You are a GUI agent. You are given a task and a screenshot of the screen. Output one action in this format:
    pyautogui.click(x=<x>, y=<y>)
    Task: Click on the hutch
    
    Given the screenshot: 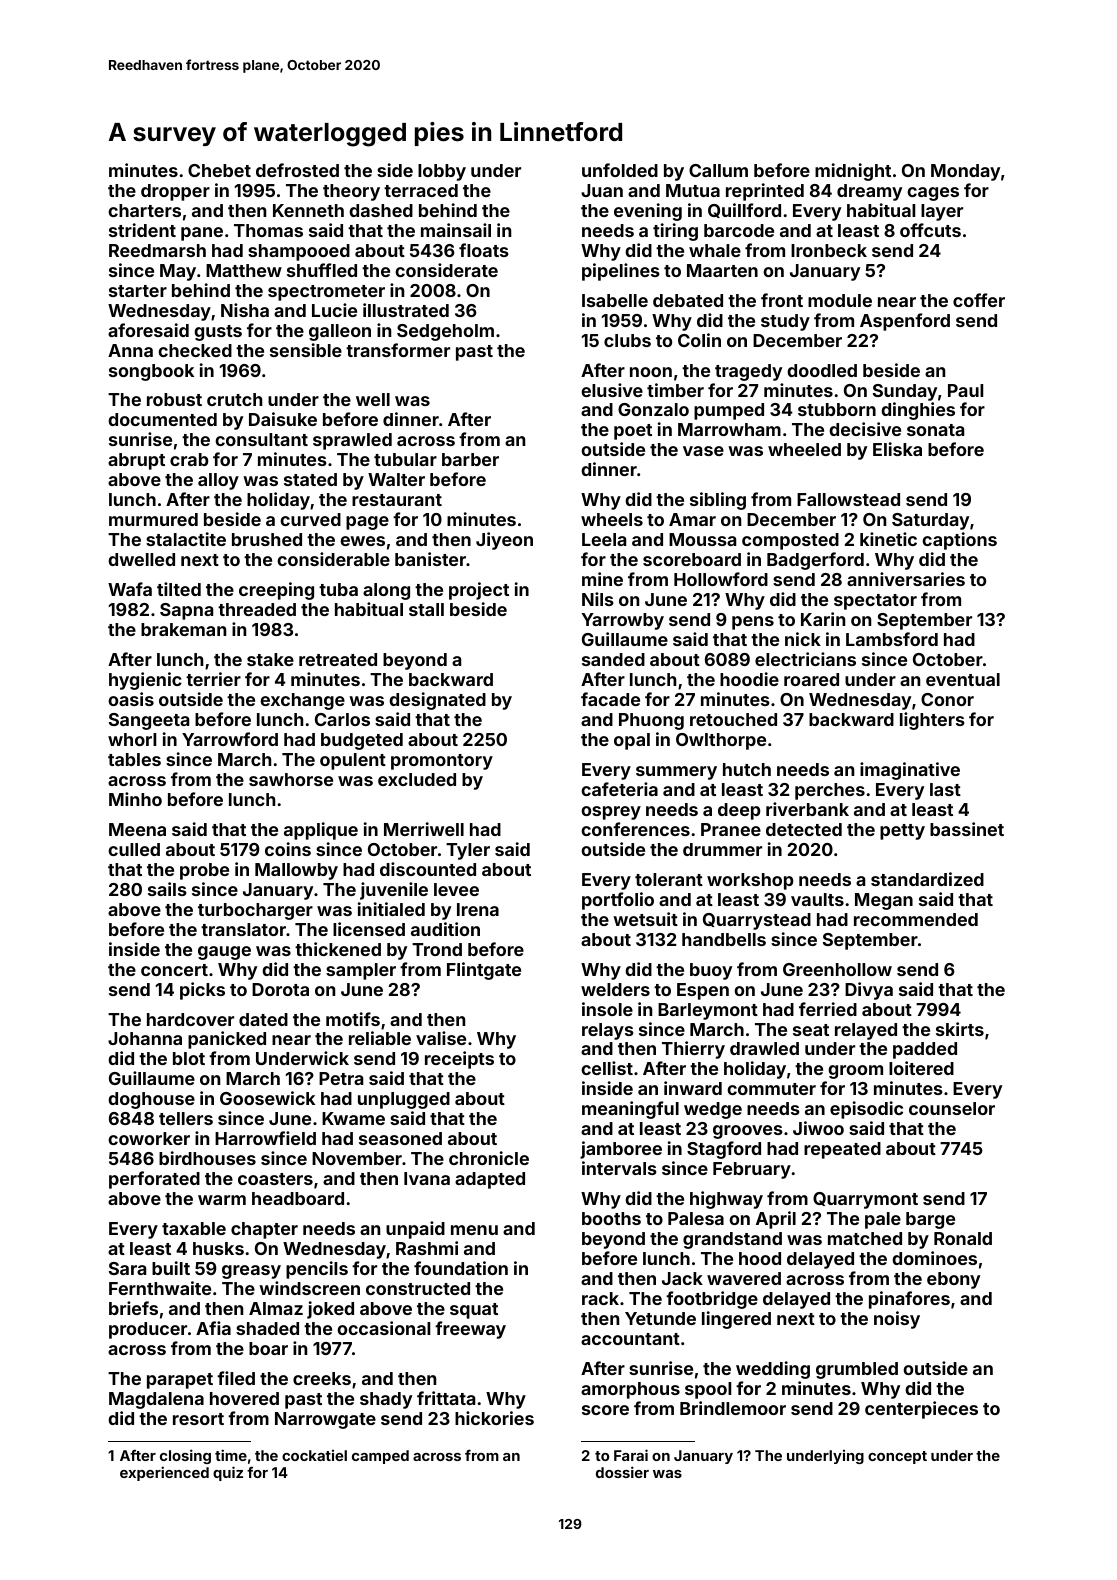 What is the action you would take?
    pyautogui.click(x=747, y=769)
